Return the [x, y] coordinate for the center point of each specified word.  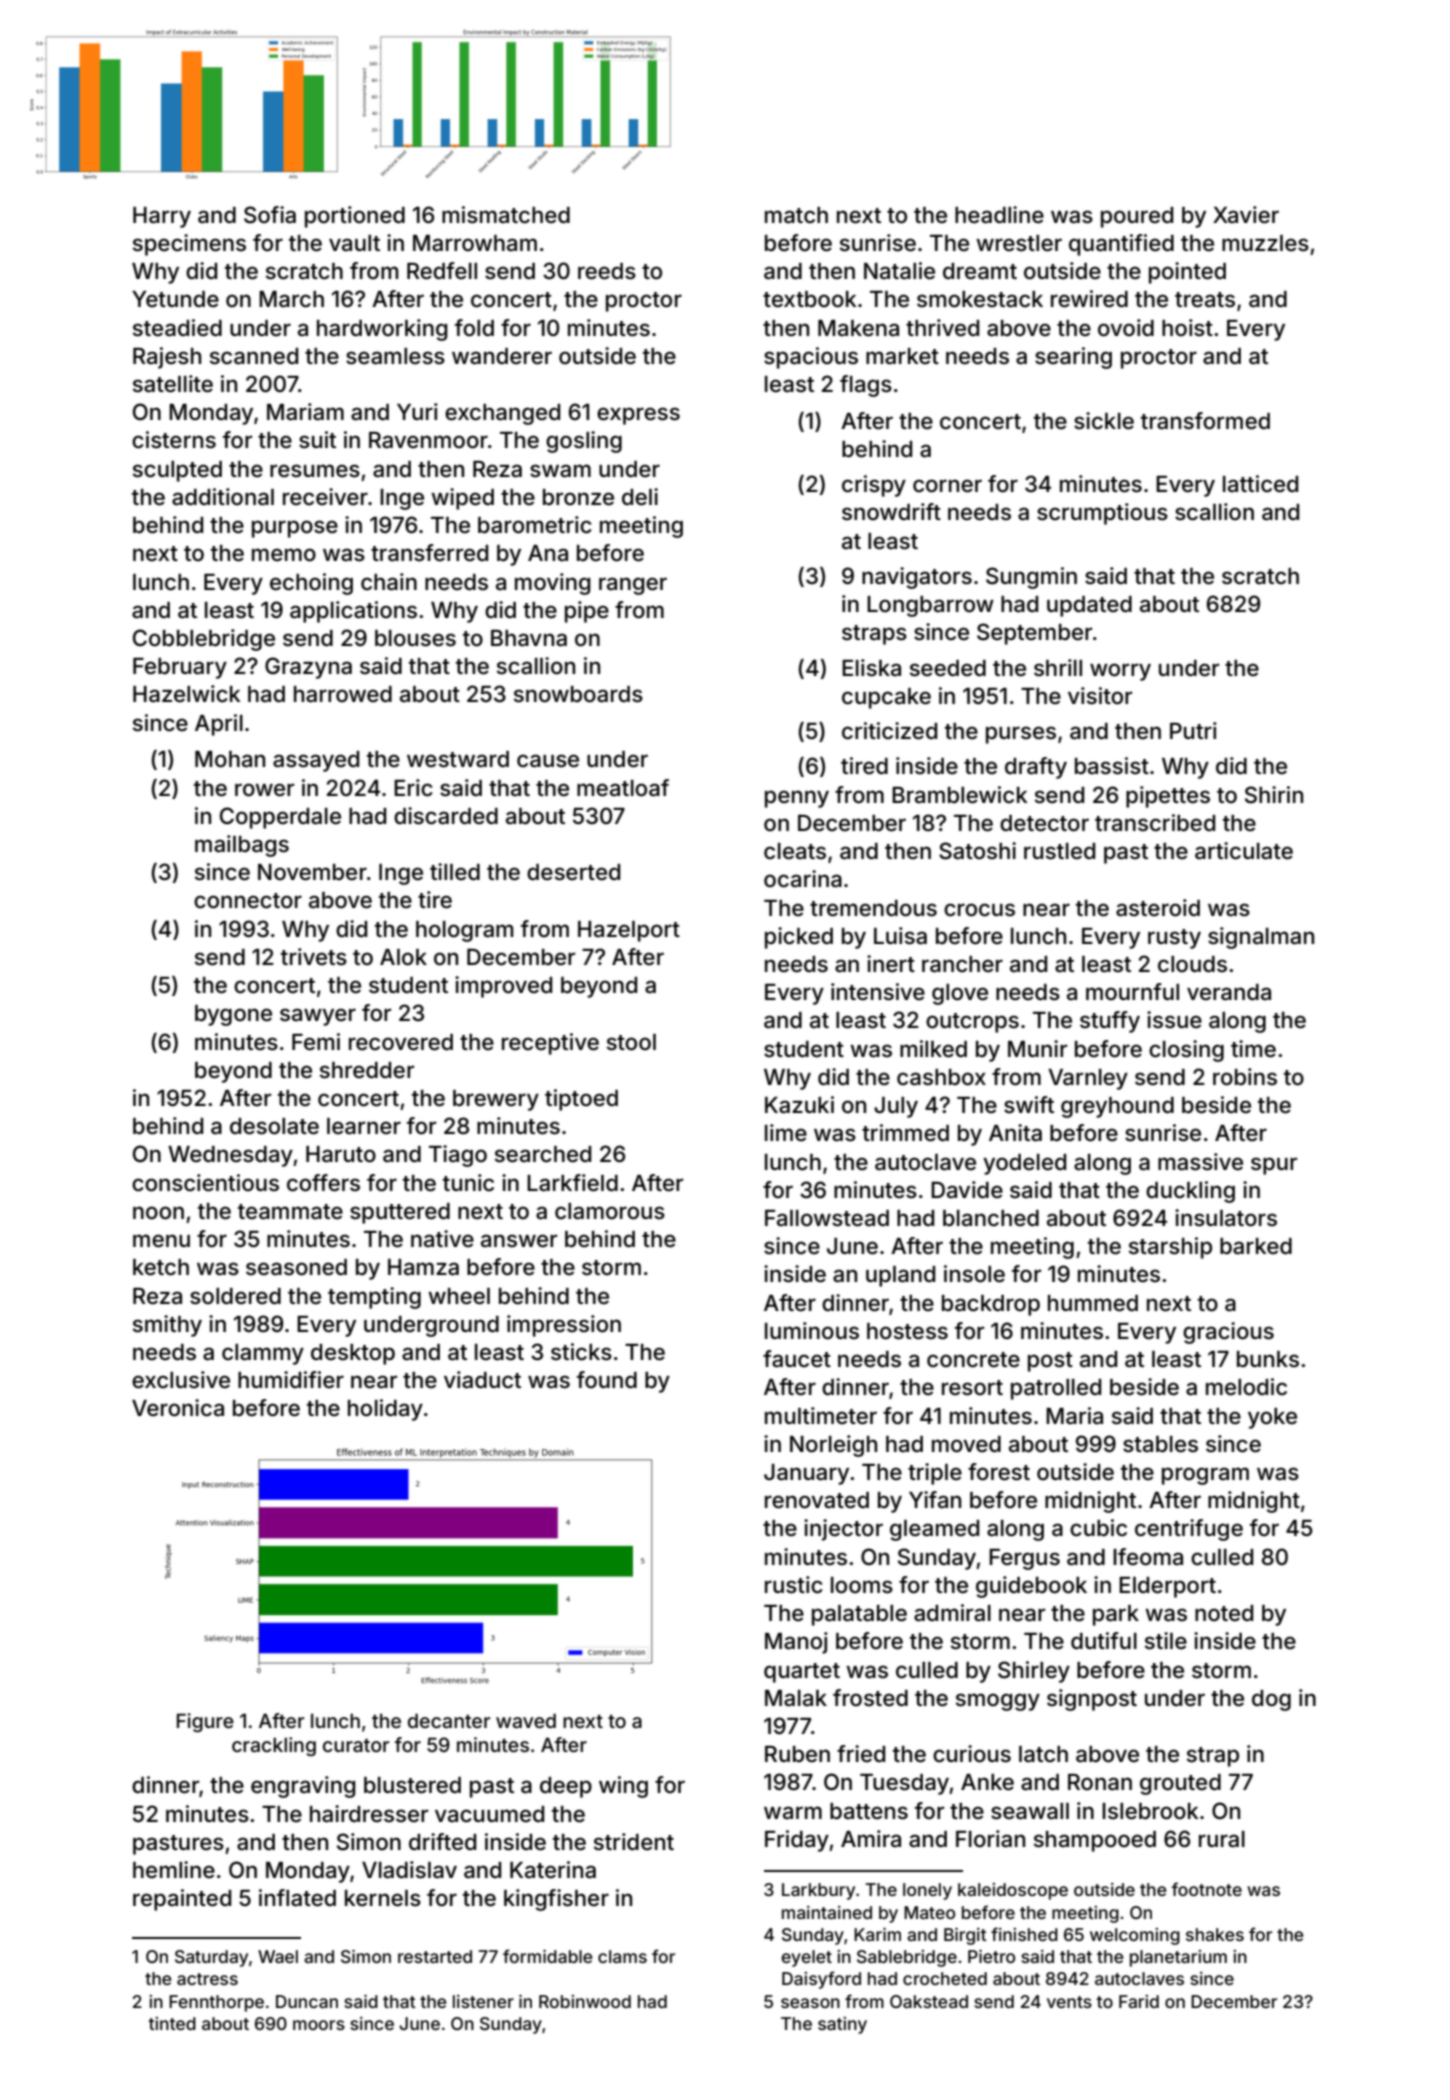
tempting [374, 1298]
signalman [1261, 938]
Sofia [270, 215]
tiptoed [581, 1100]
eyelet [806, 1958]
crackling [274, 1746]
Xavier [1246, 215]
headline [999, 215]
